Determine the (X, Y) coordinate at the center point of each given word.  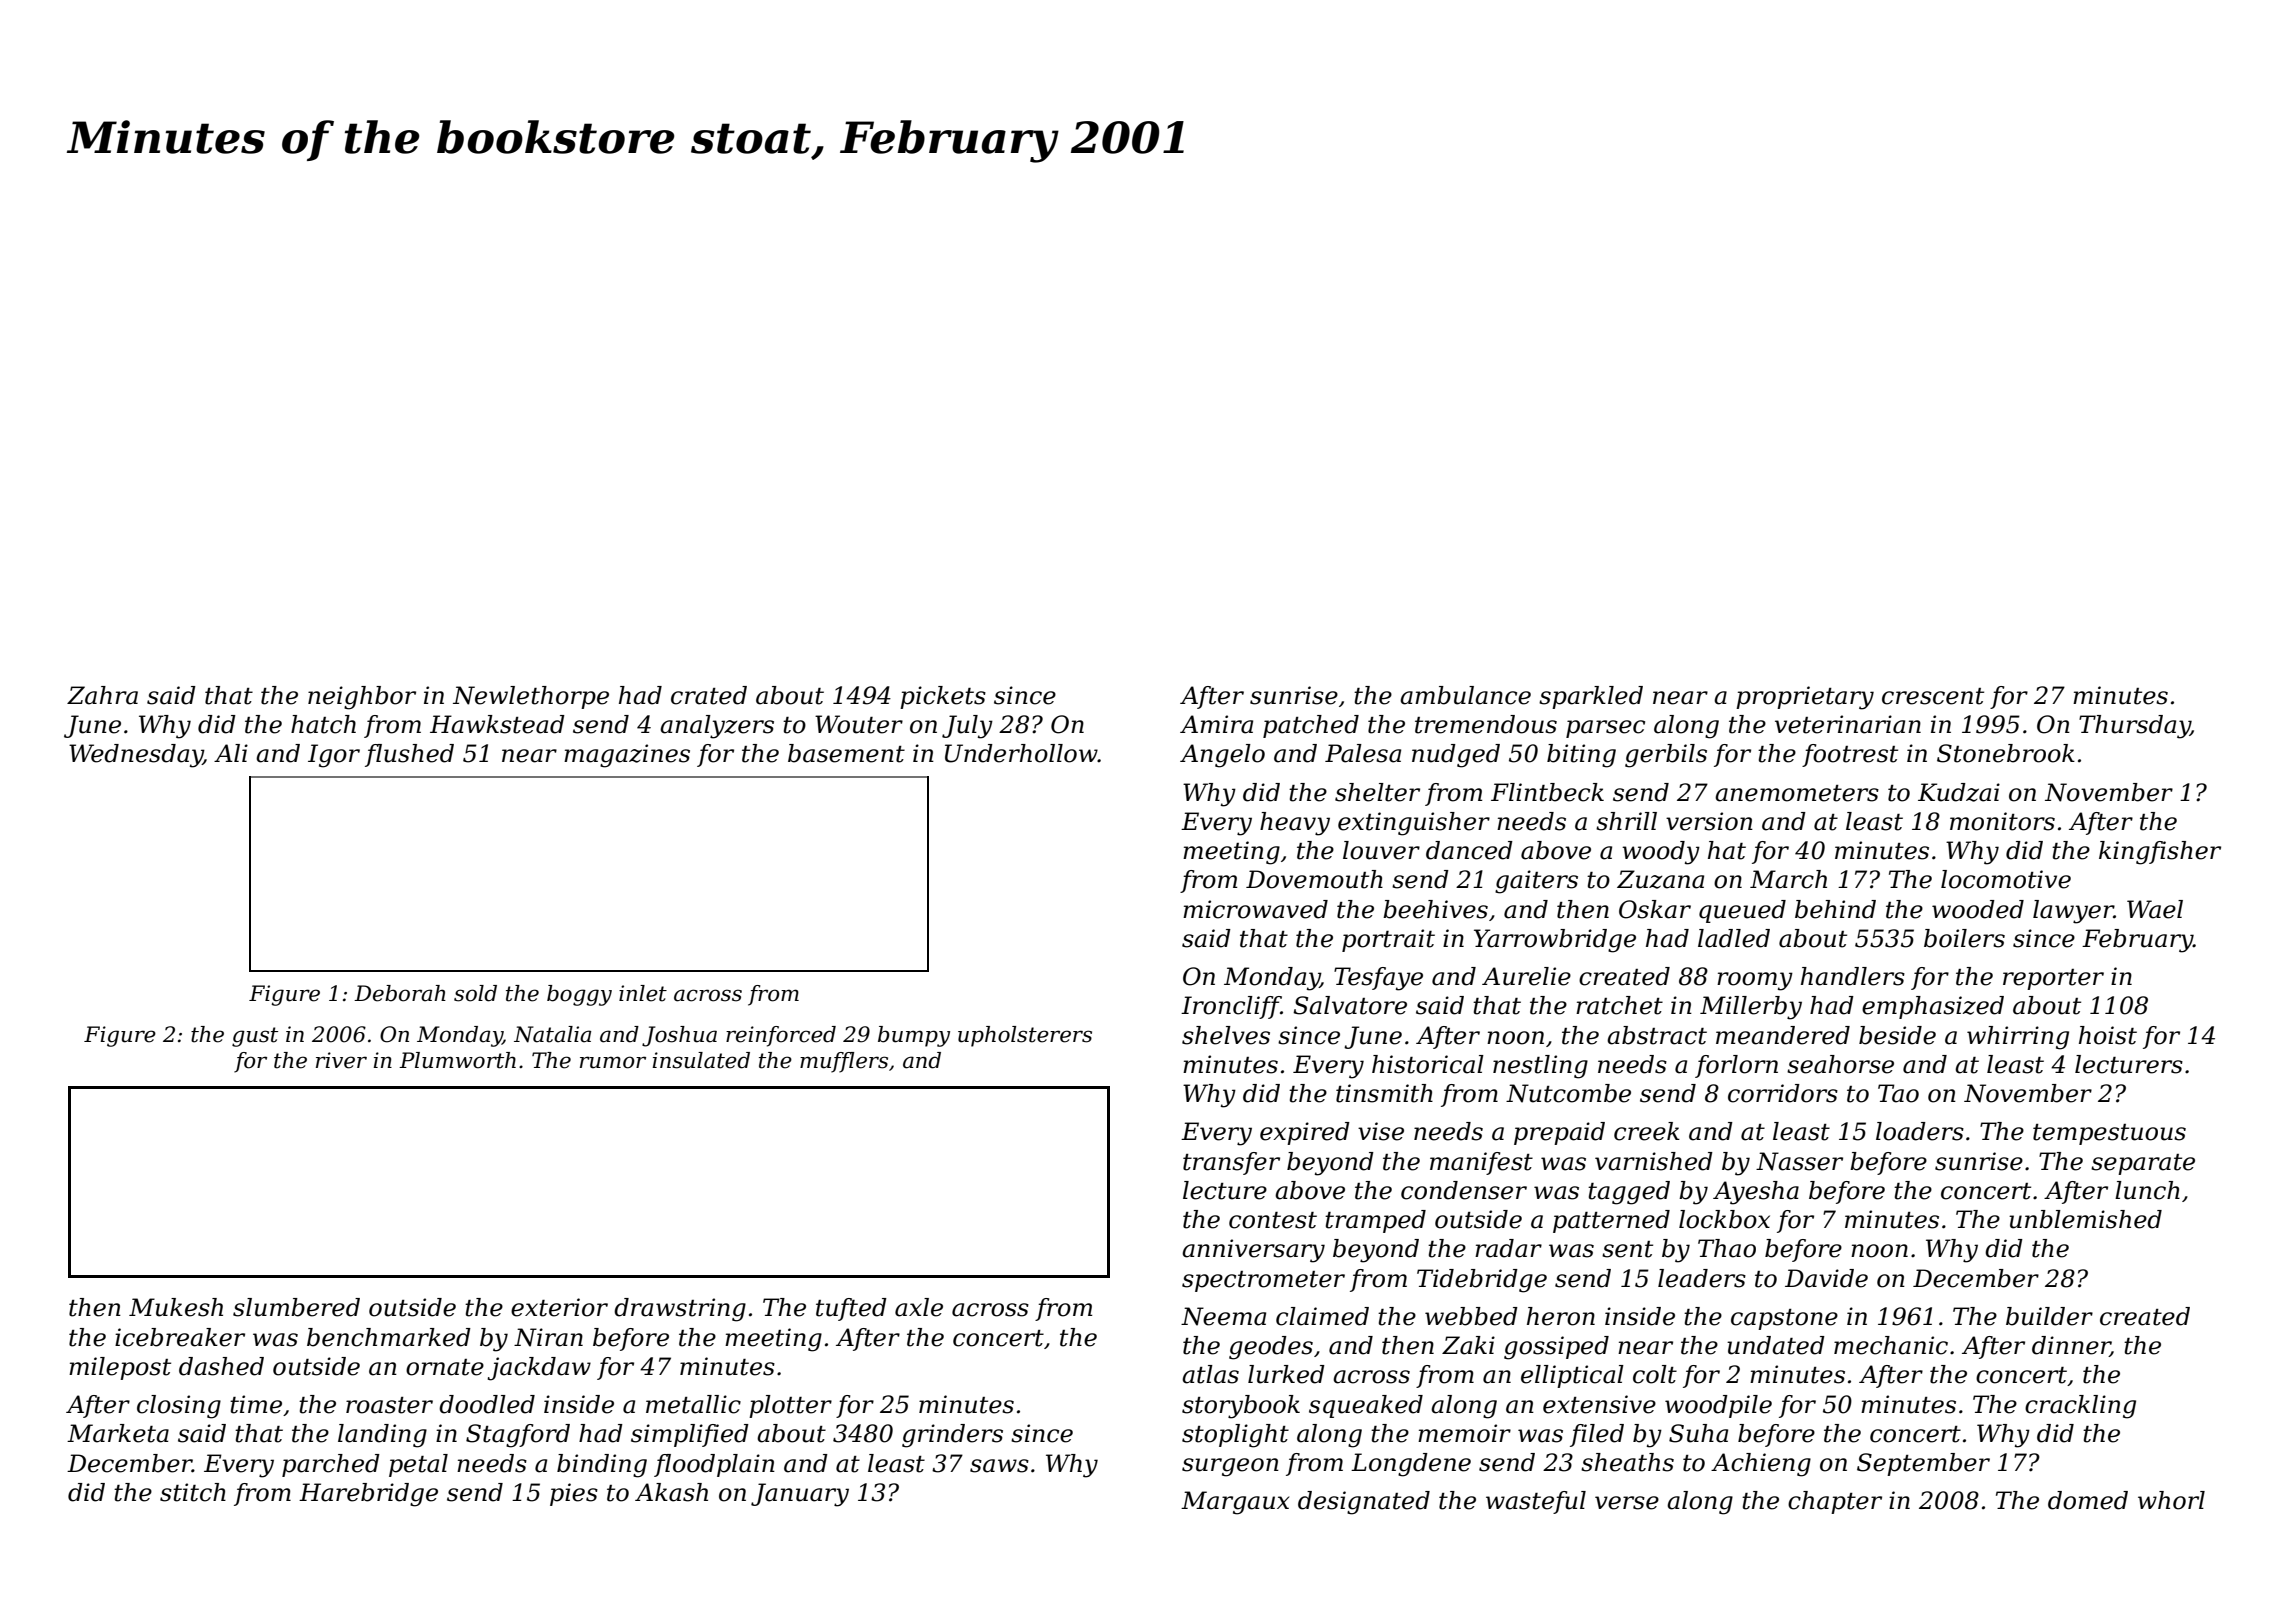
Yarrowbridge (1555, 941)
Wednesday (136, 756)
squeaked (1366, 1406)
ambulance (1465, 695)
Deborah (400, 993)
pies (574, 1494)
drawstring (680, 1310)
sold (475, 993)
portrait (1388, 940)
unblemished (2085, 1219)
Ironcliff (1231, 1007)
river (341, 1060)
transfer (1231, 1163)
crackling (2080, 1407)
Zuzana (1660, 879)
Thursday (2134, 727)
